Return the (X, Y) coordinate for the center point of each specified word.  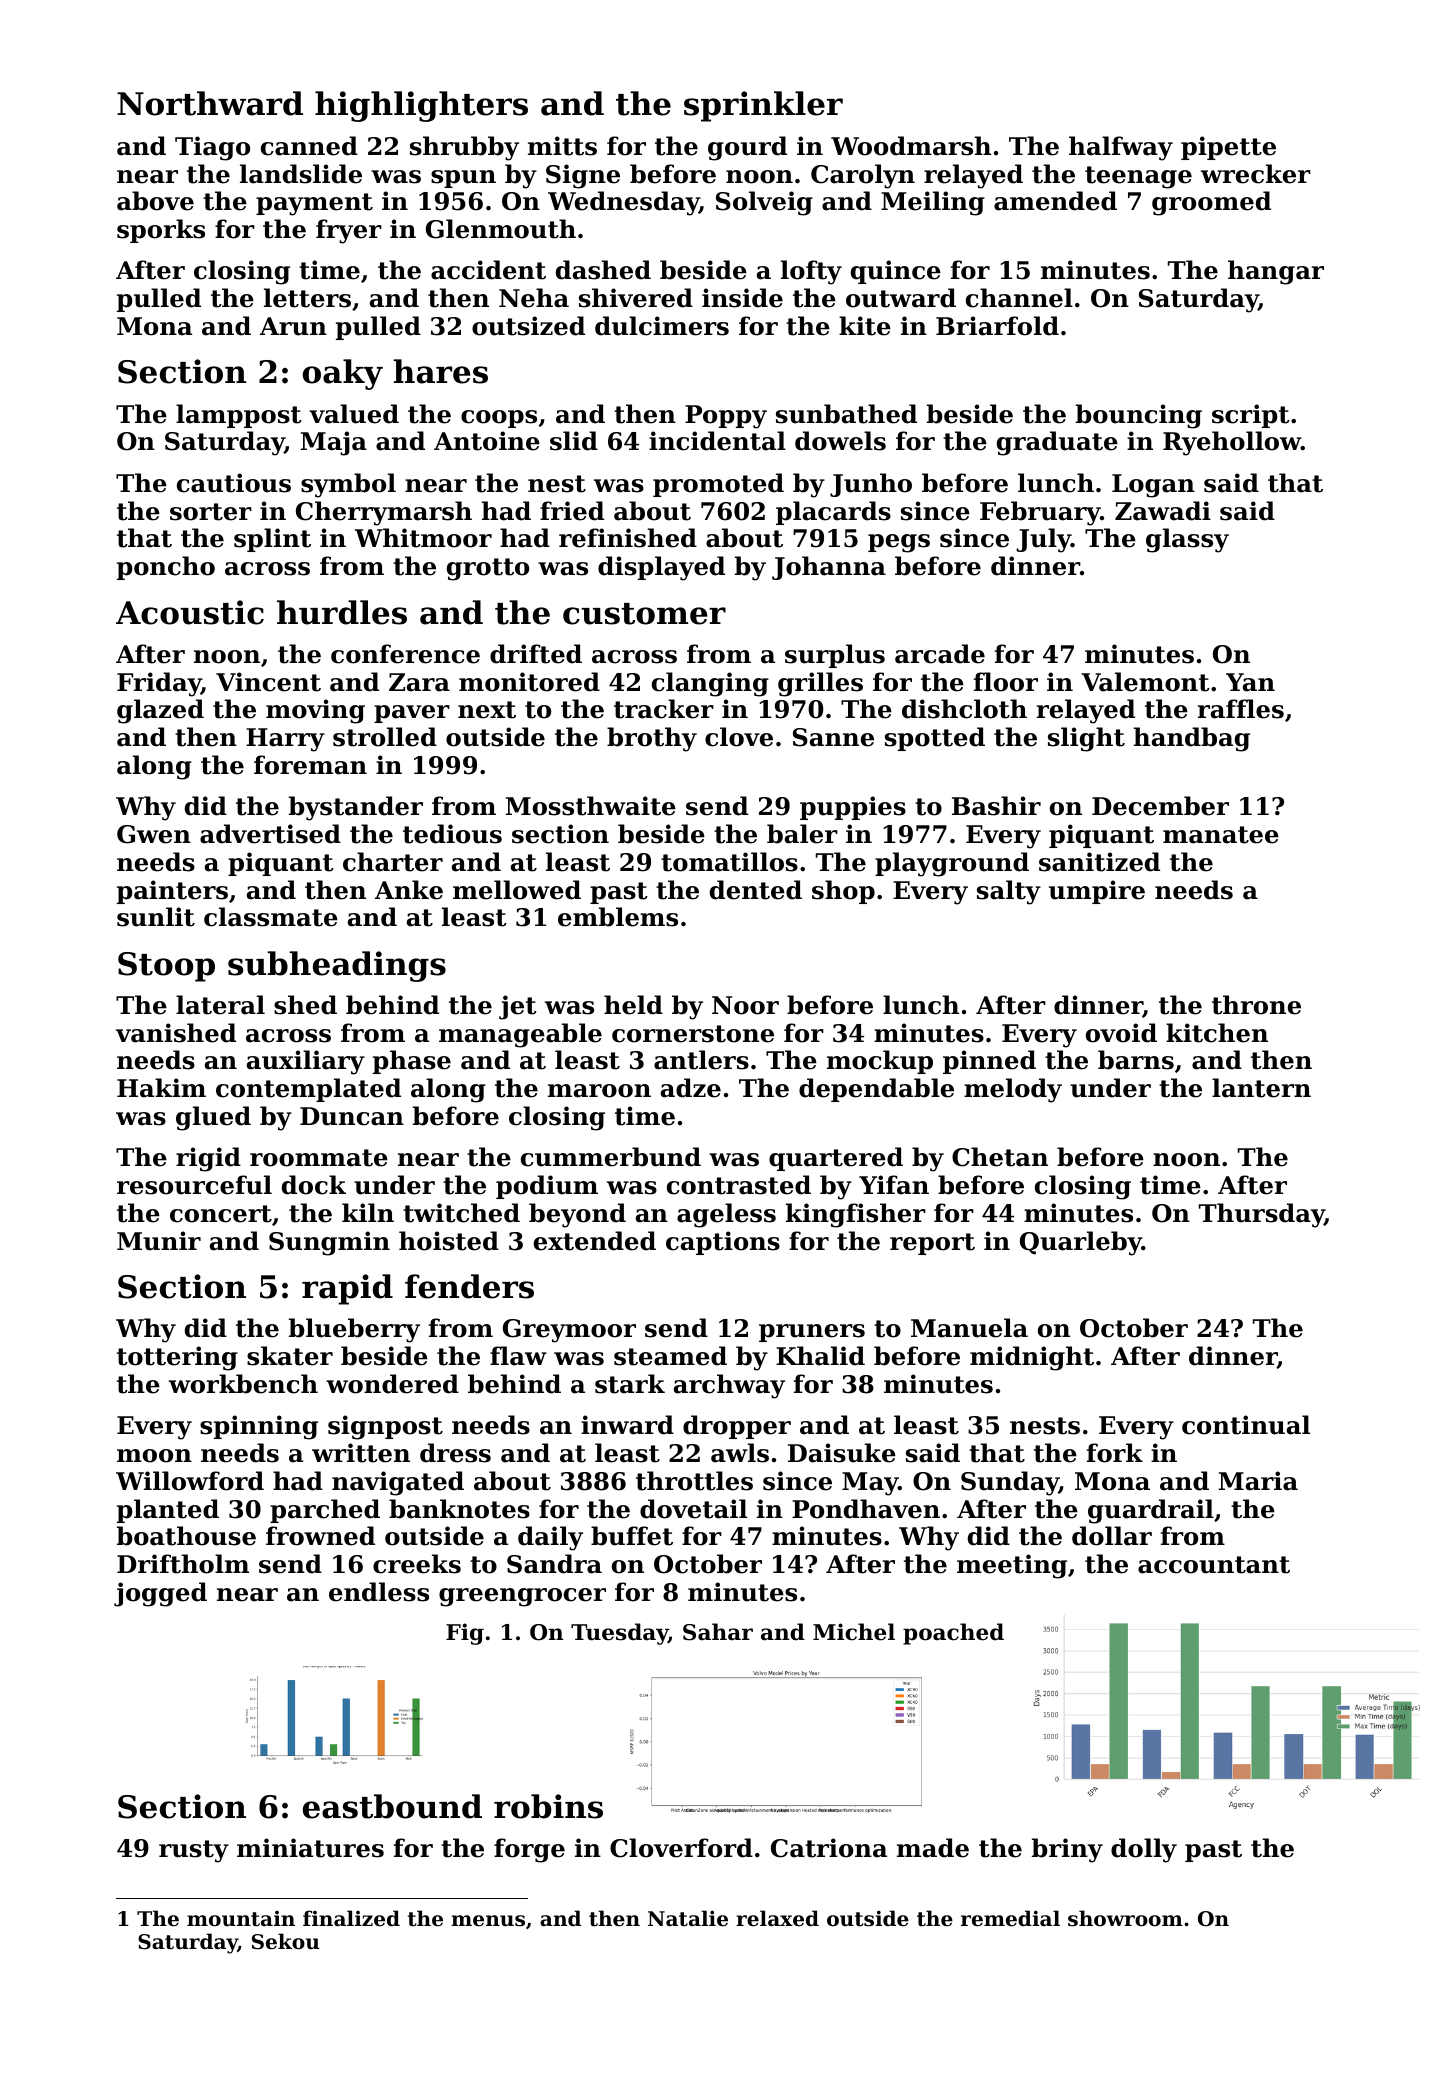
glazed (160, 711)
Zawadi (1163, 511)
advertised (270, 834)
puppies (853, 808)
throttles (694, 1481)
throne (1256, 1005)
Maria (1258, 1481)
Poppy (726, 417)
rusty (194, 1851)
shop (843, 892)
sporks (161, 231)
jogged (160, 1594)
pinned (989, 1062)
